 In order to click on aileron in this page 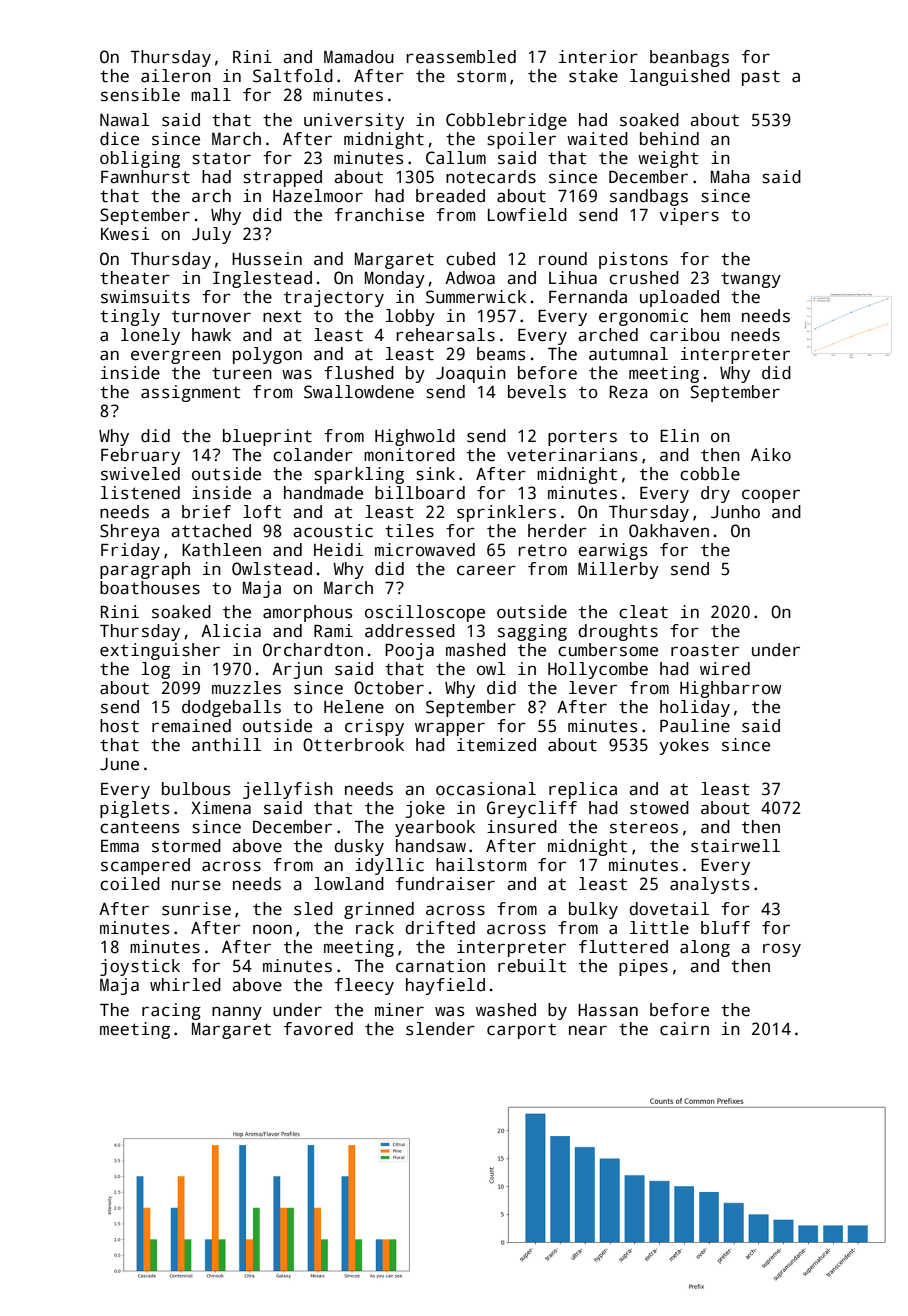, I will do `click(176, 76)`.
